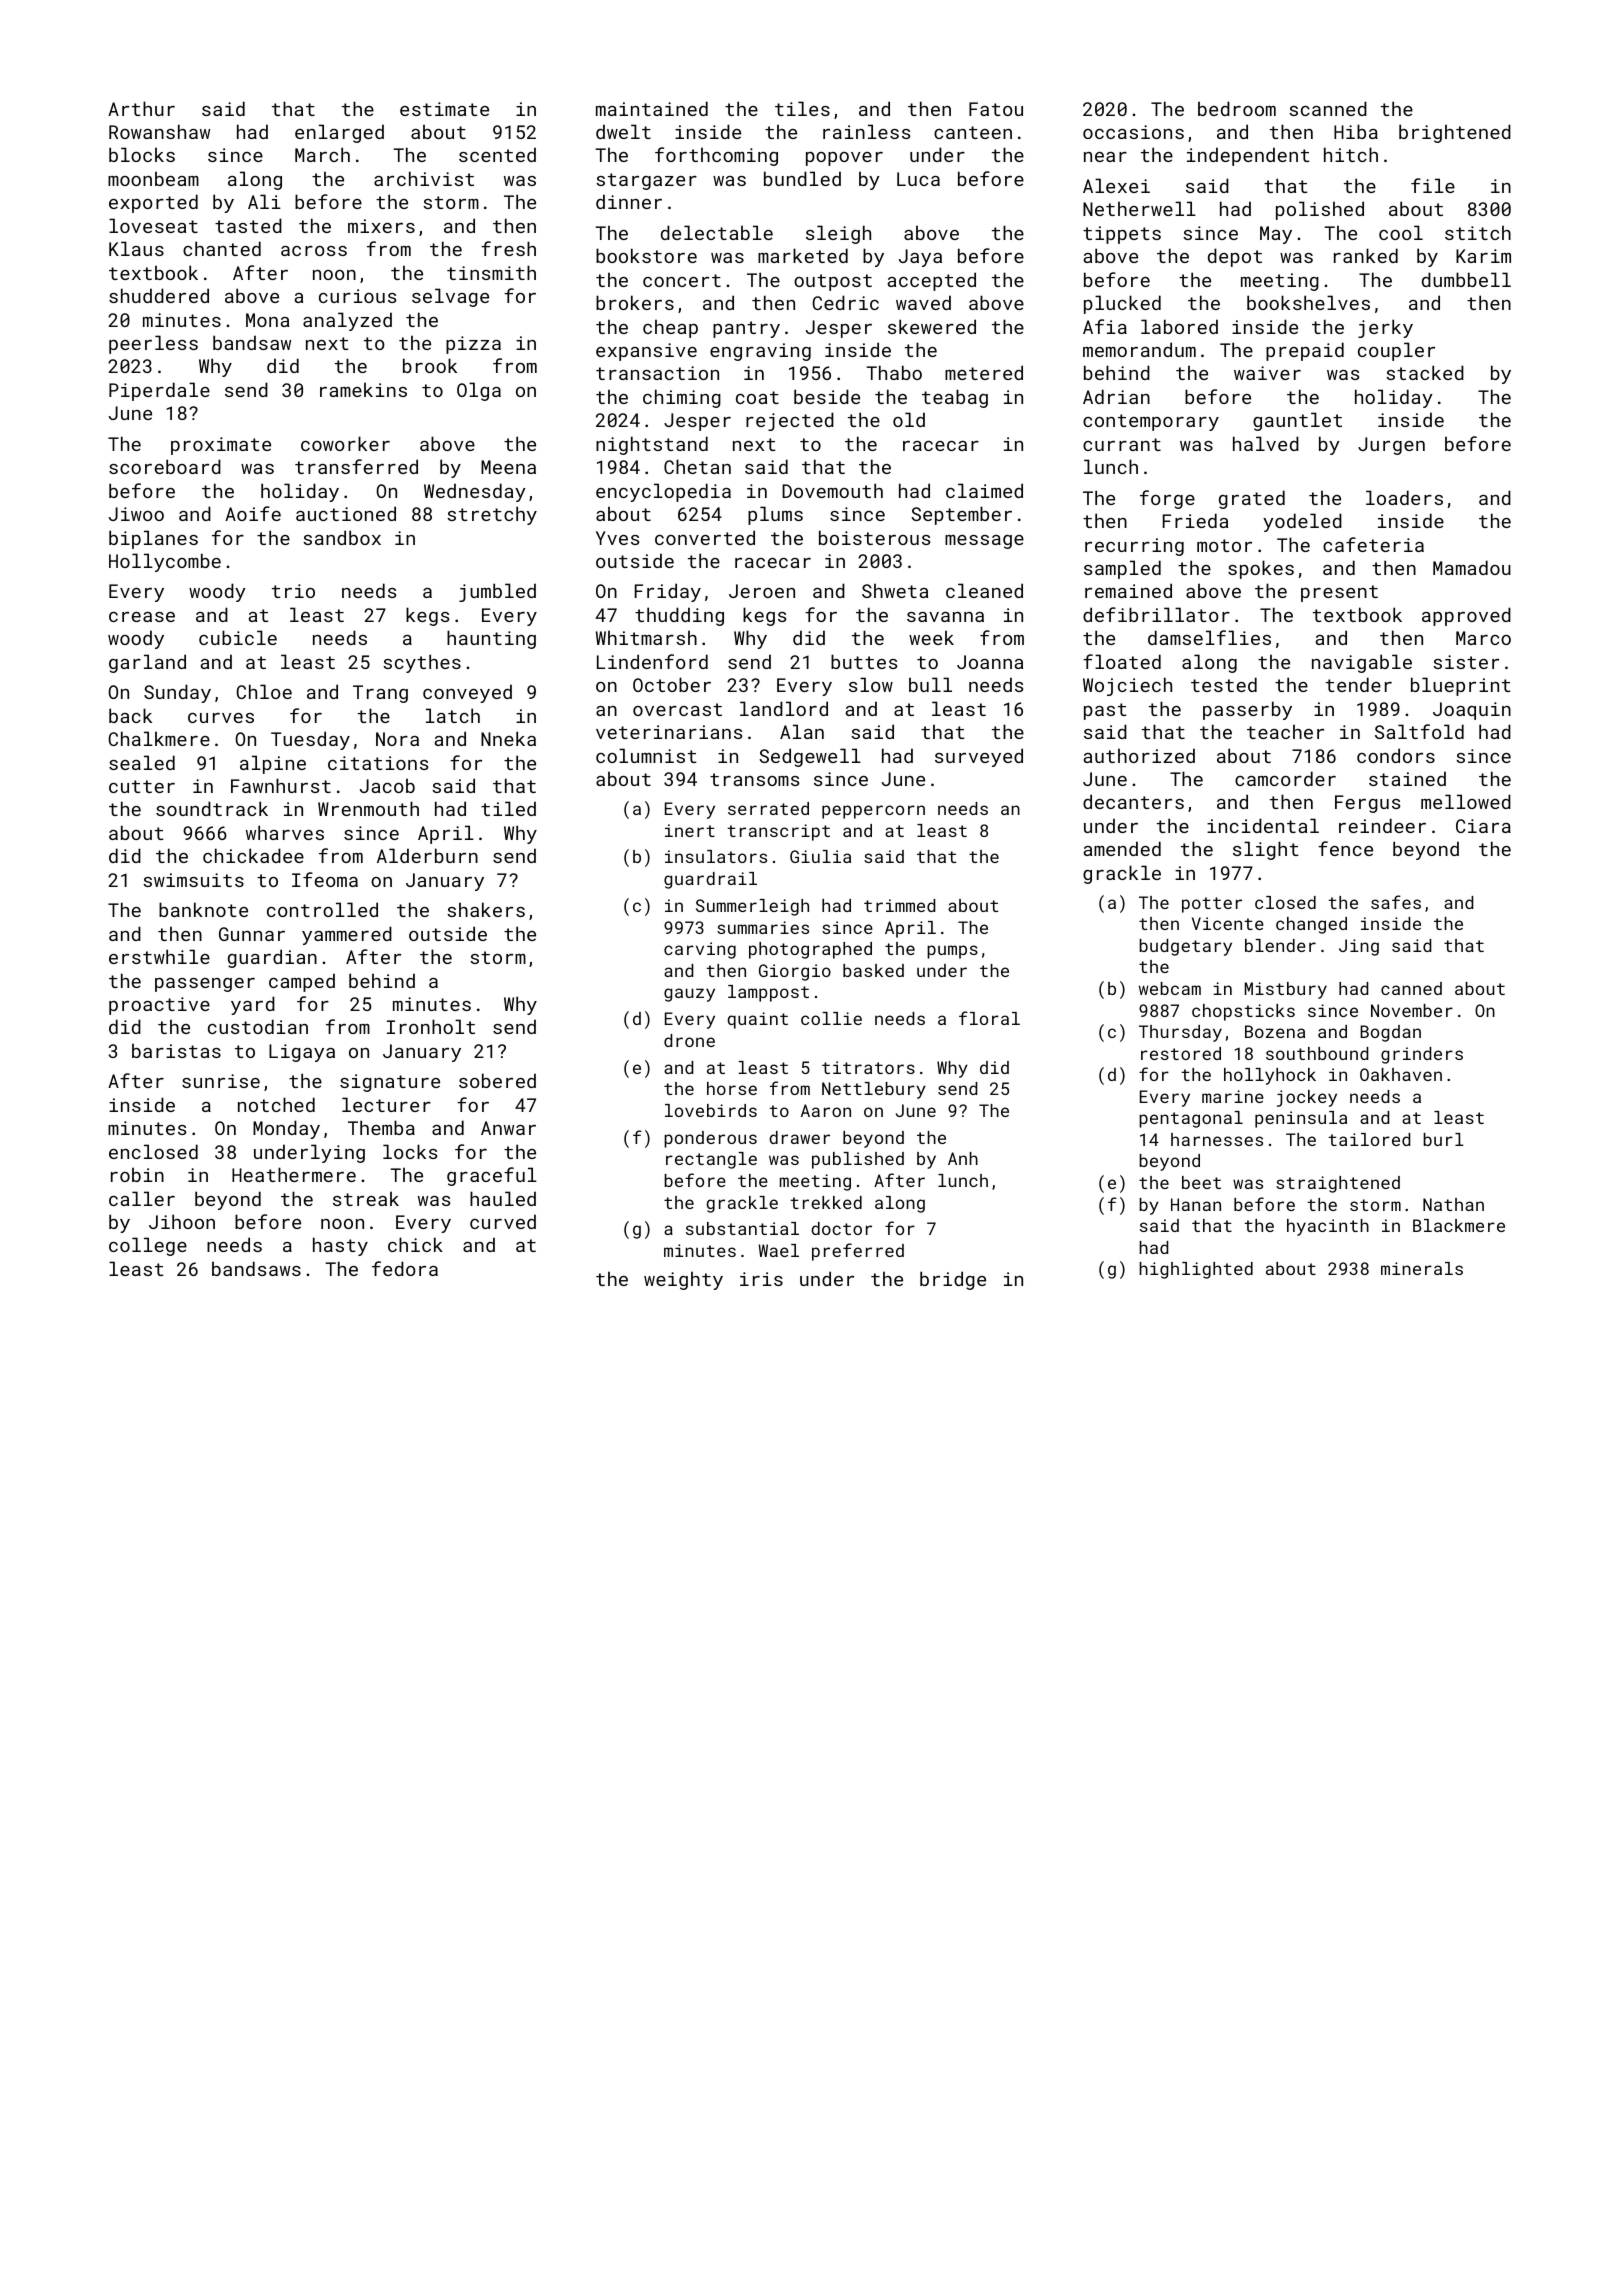  What do you see at coordinates (754, 779) in the document?
I see `transoms` at bounding box center [754, 779].
